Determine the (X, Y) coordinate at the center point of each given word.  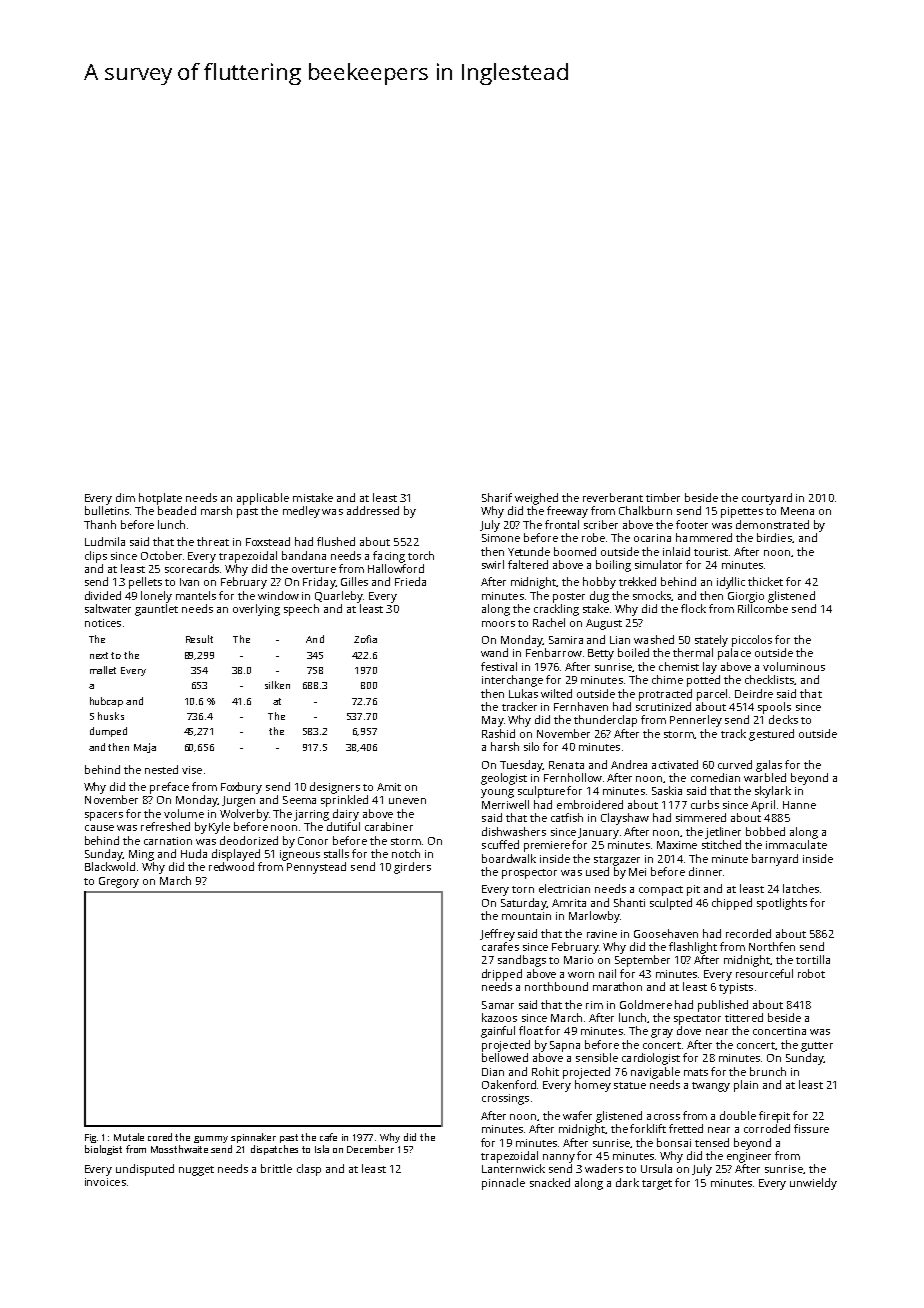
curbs (705, 804)
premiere (547, 846)
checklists (769, 679)
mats (696, 1072)
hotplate (160, 499)
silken (277, 685)
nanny (559, 1158)
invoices (105, 1182)
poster (569, 598)
